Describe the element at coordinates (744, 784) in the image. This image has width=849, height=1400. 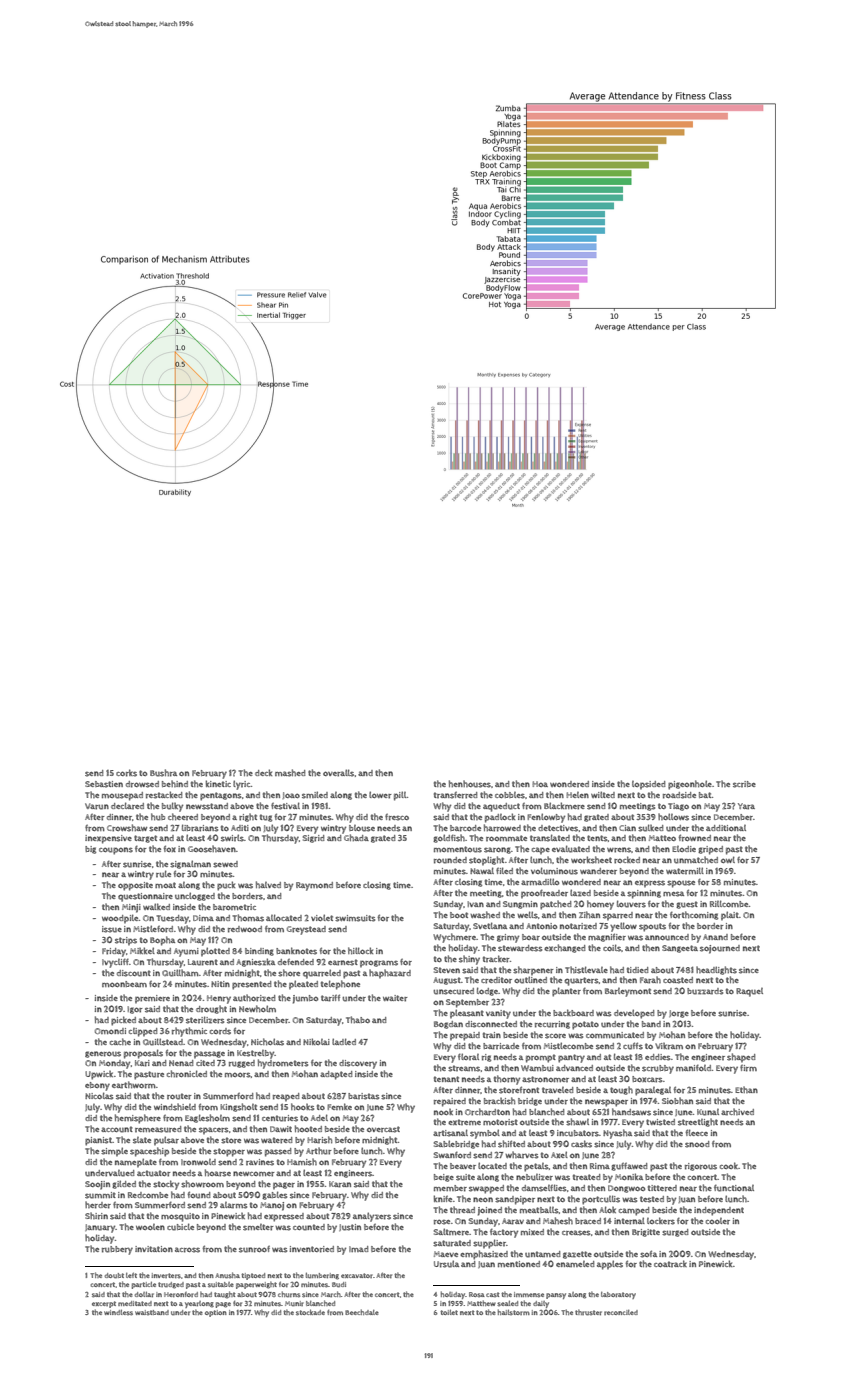
I see `scribe` at that location.
